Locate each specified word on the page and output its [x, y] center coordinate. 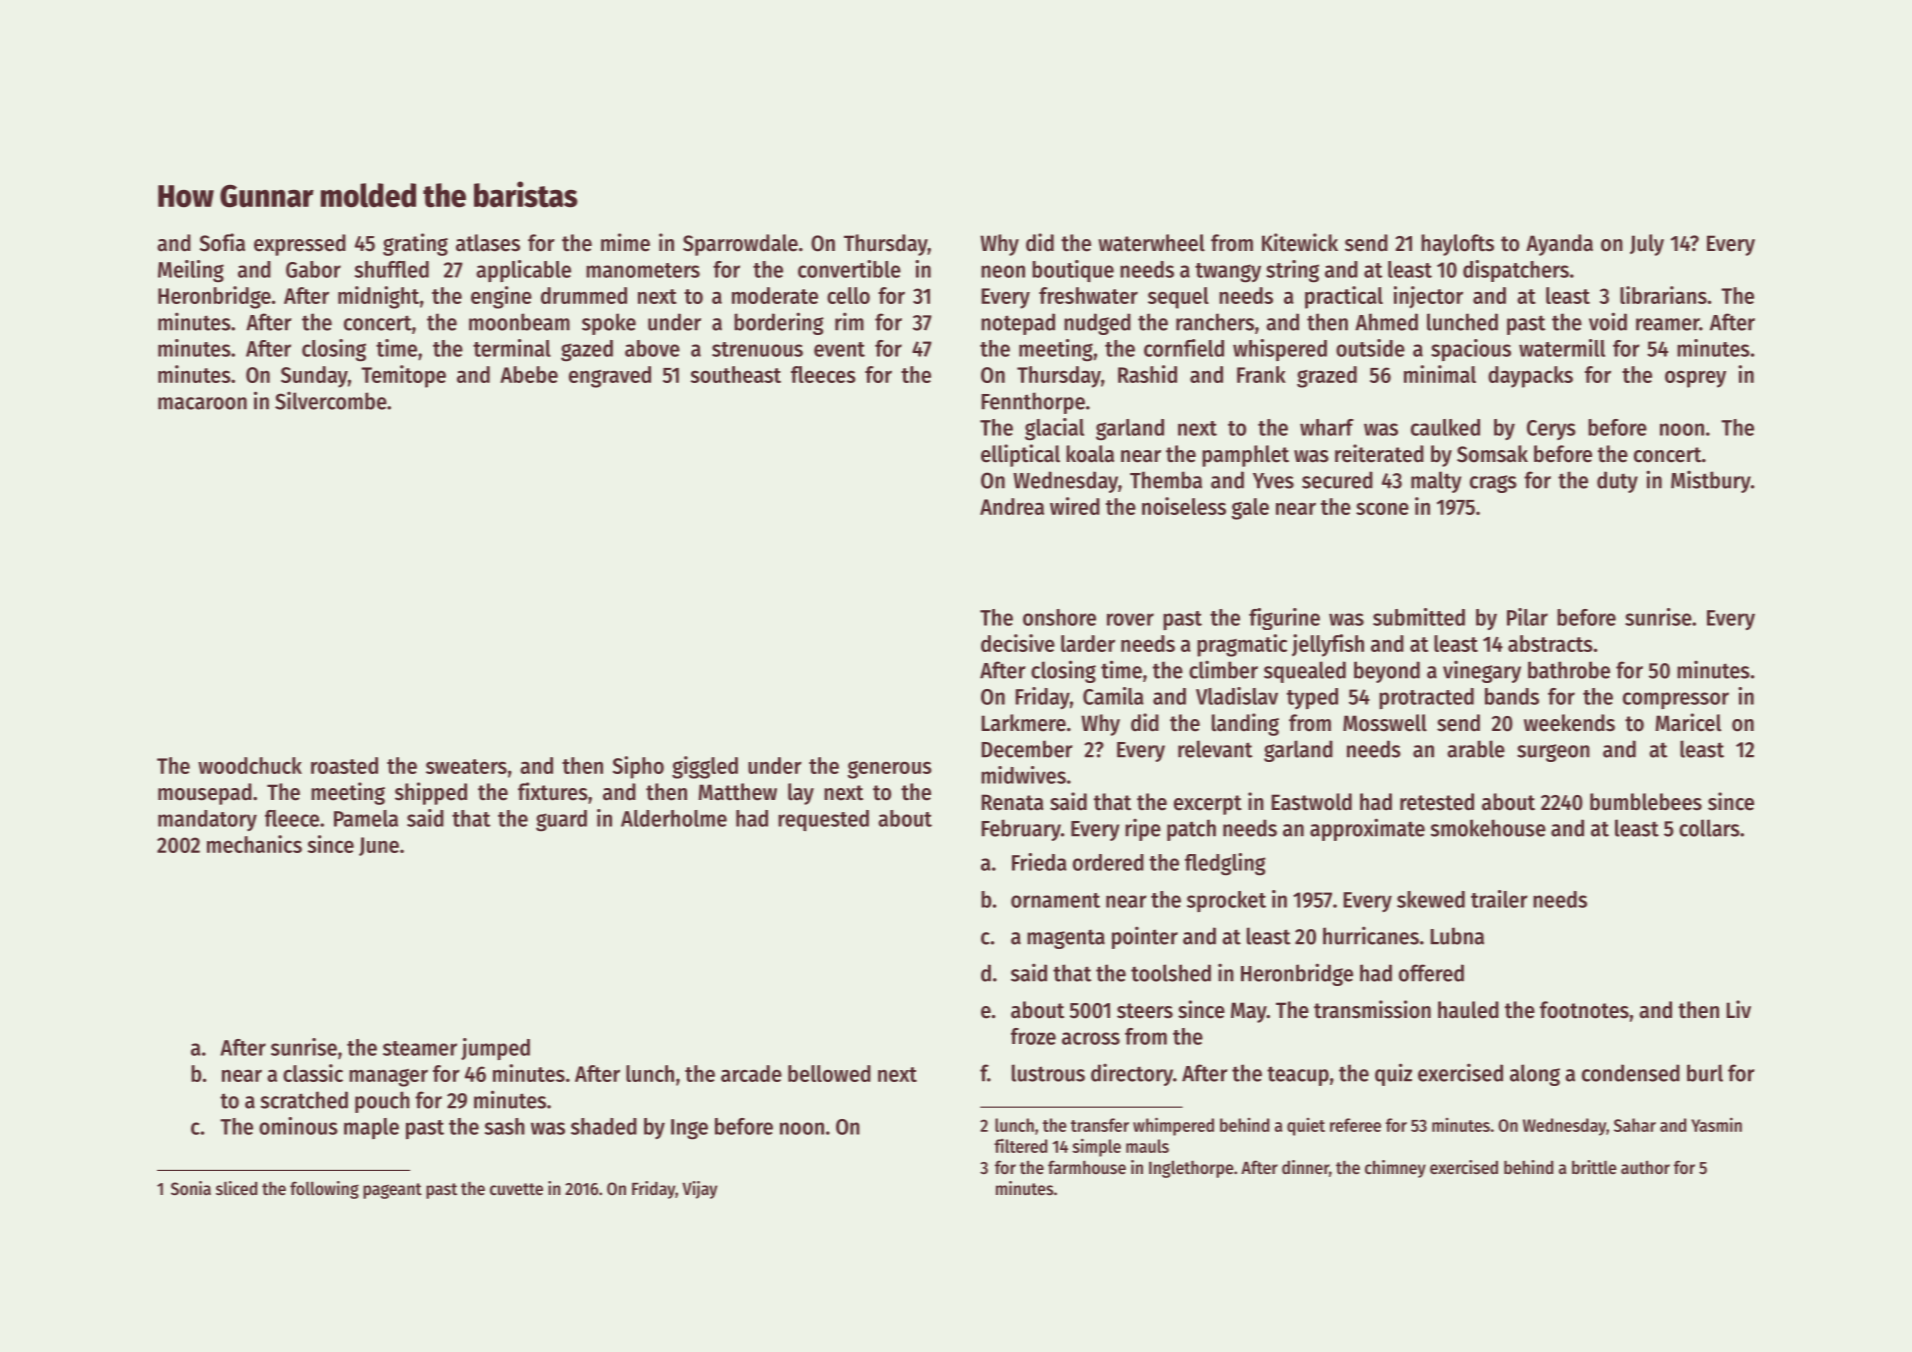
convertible [849, 269]
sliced [236, 1188]
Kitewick [1300, 242]
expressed [300, 245]
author [1645, 1167]
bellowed [829, 1073]
